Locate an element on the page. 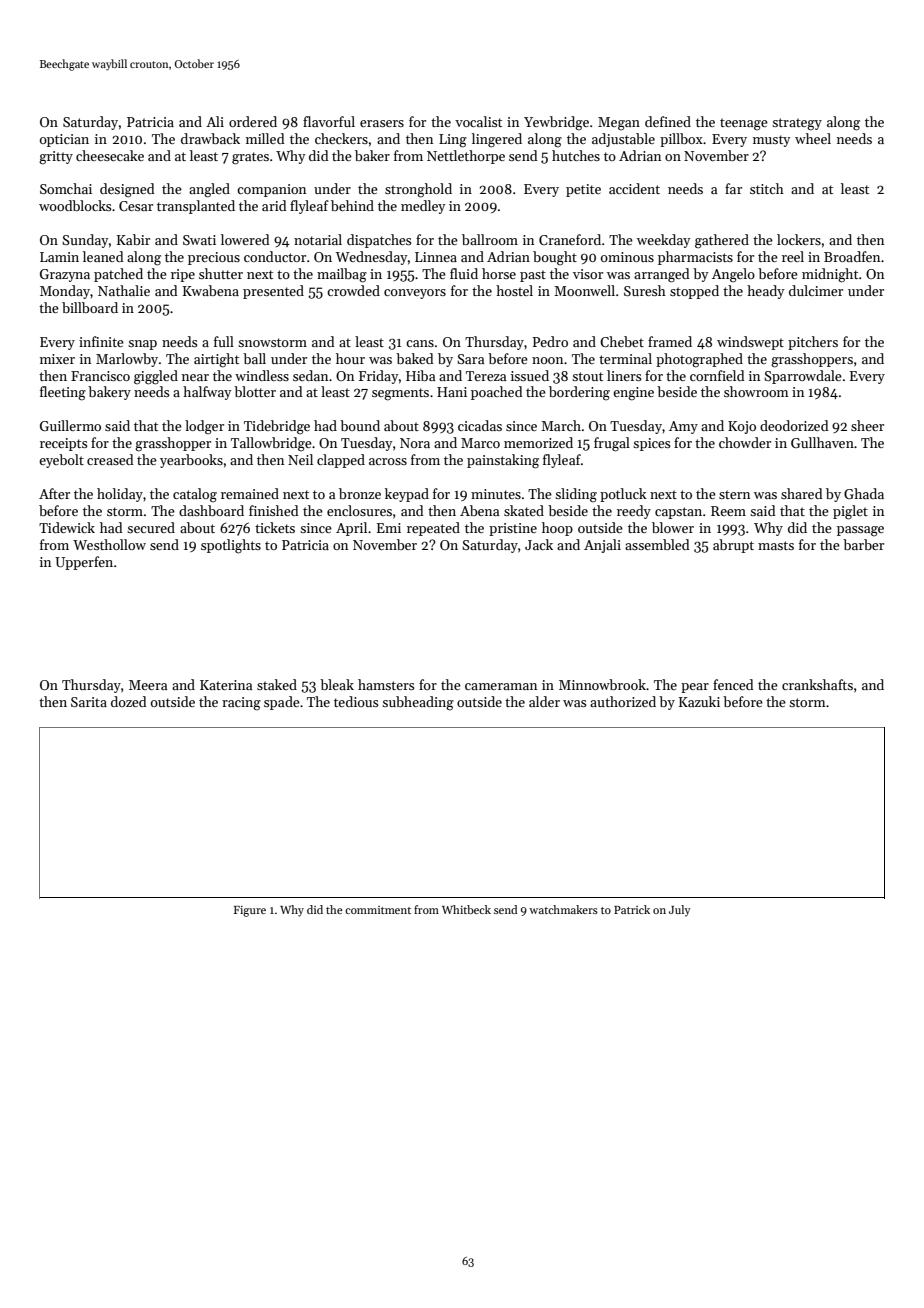  hostel is located at coordinates (514, 290).
